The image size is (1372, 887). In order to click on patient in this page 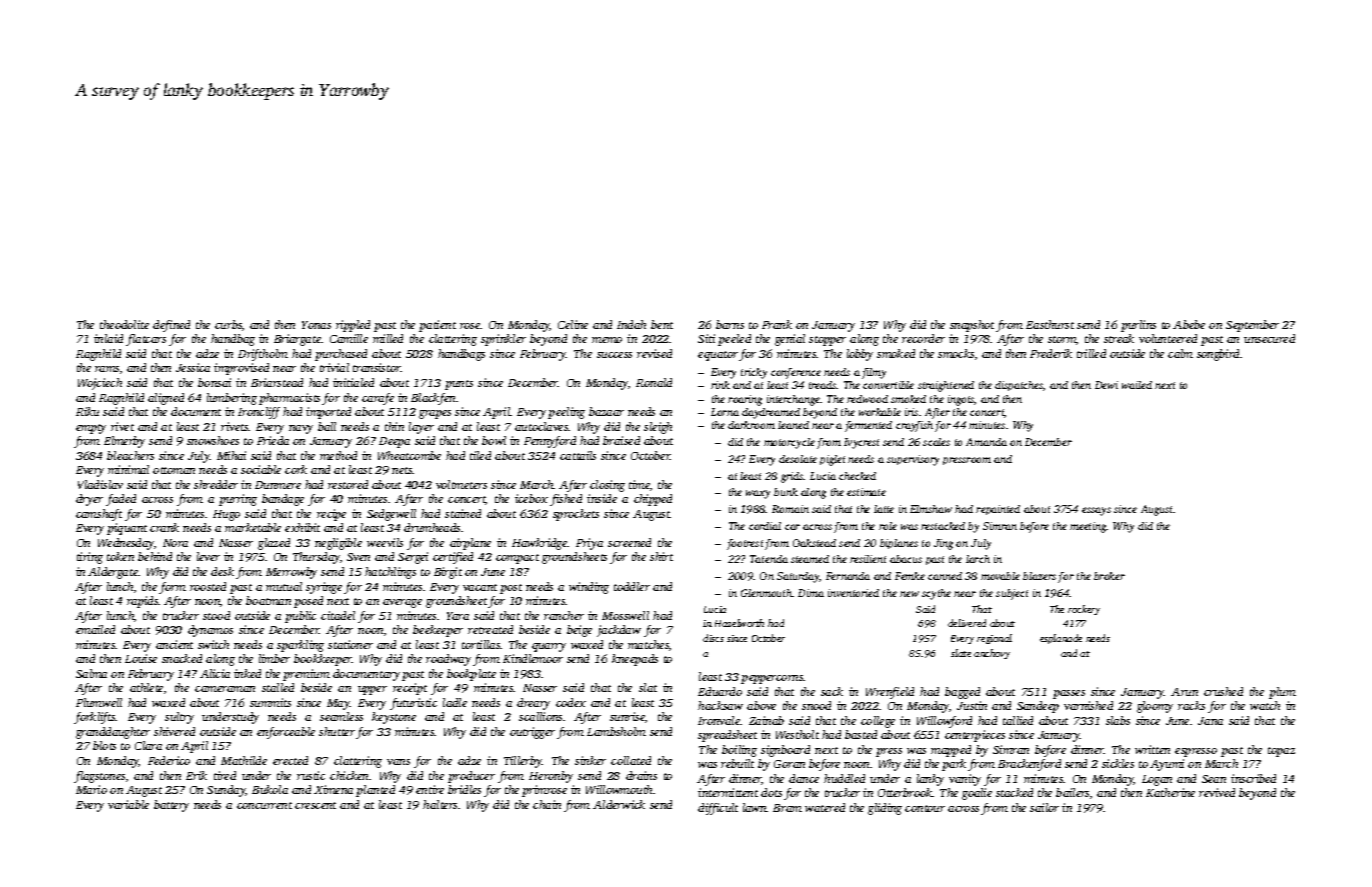, I will do `click(437, 326)`.
